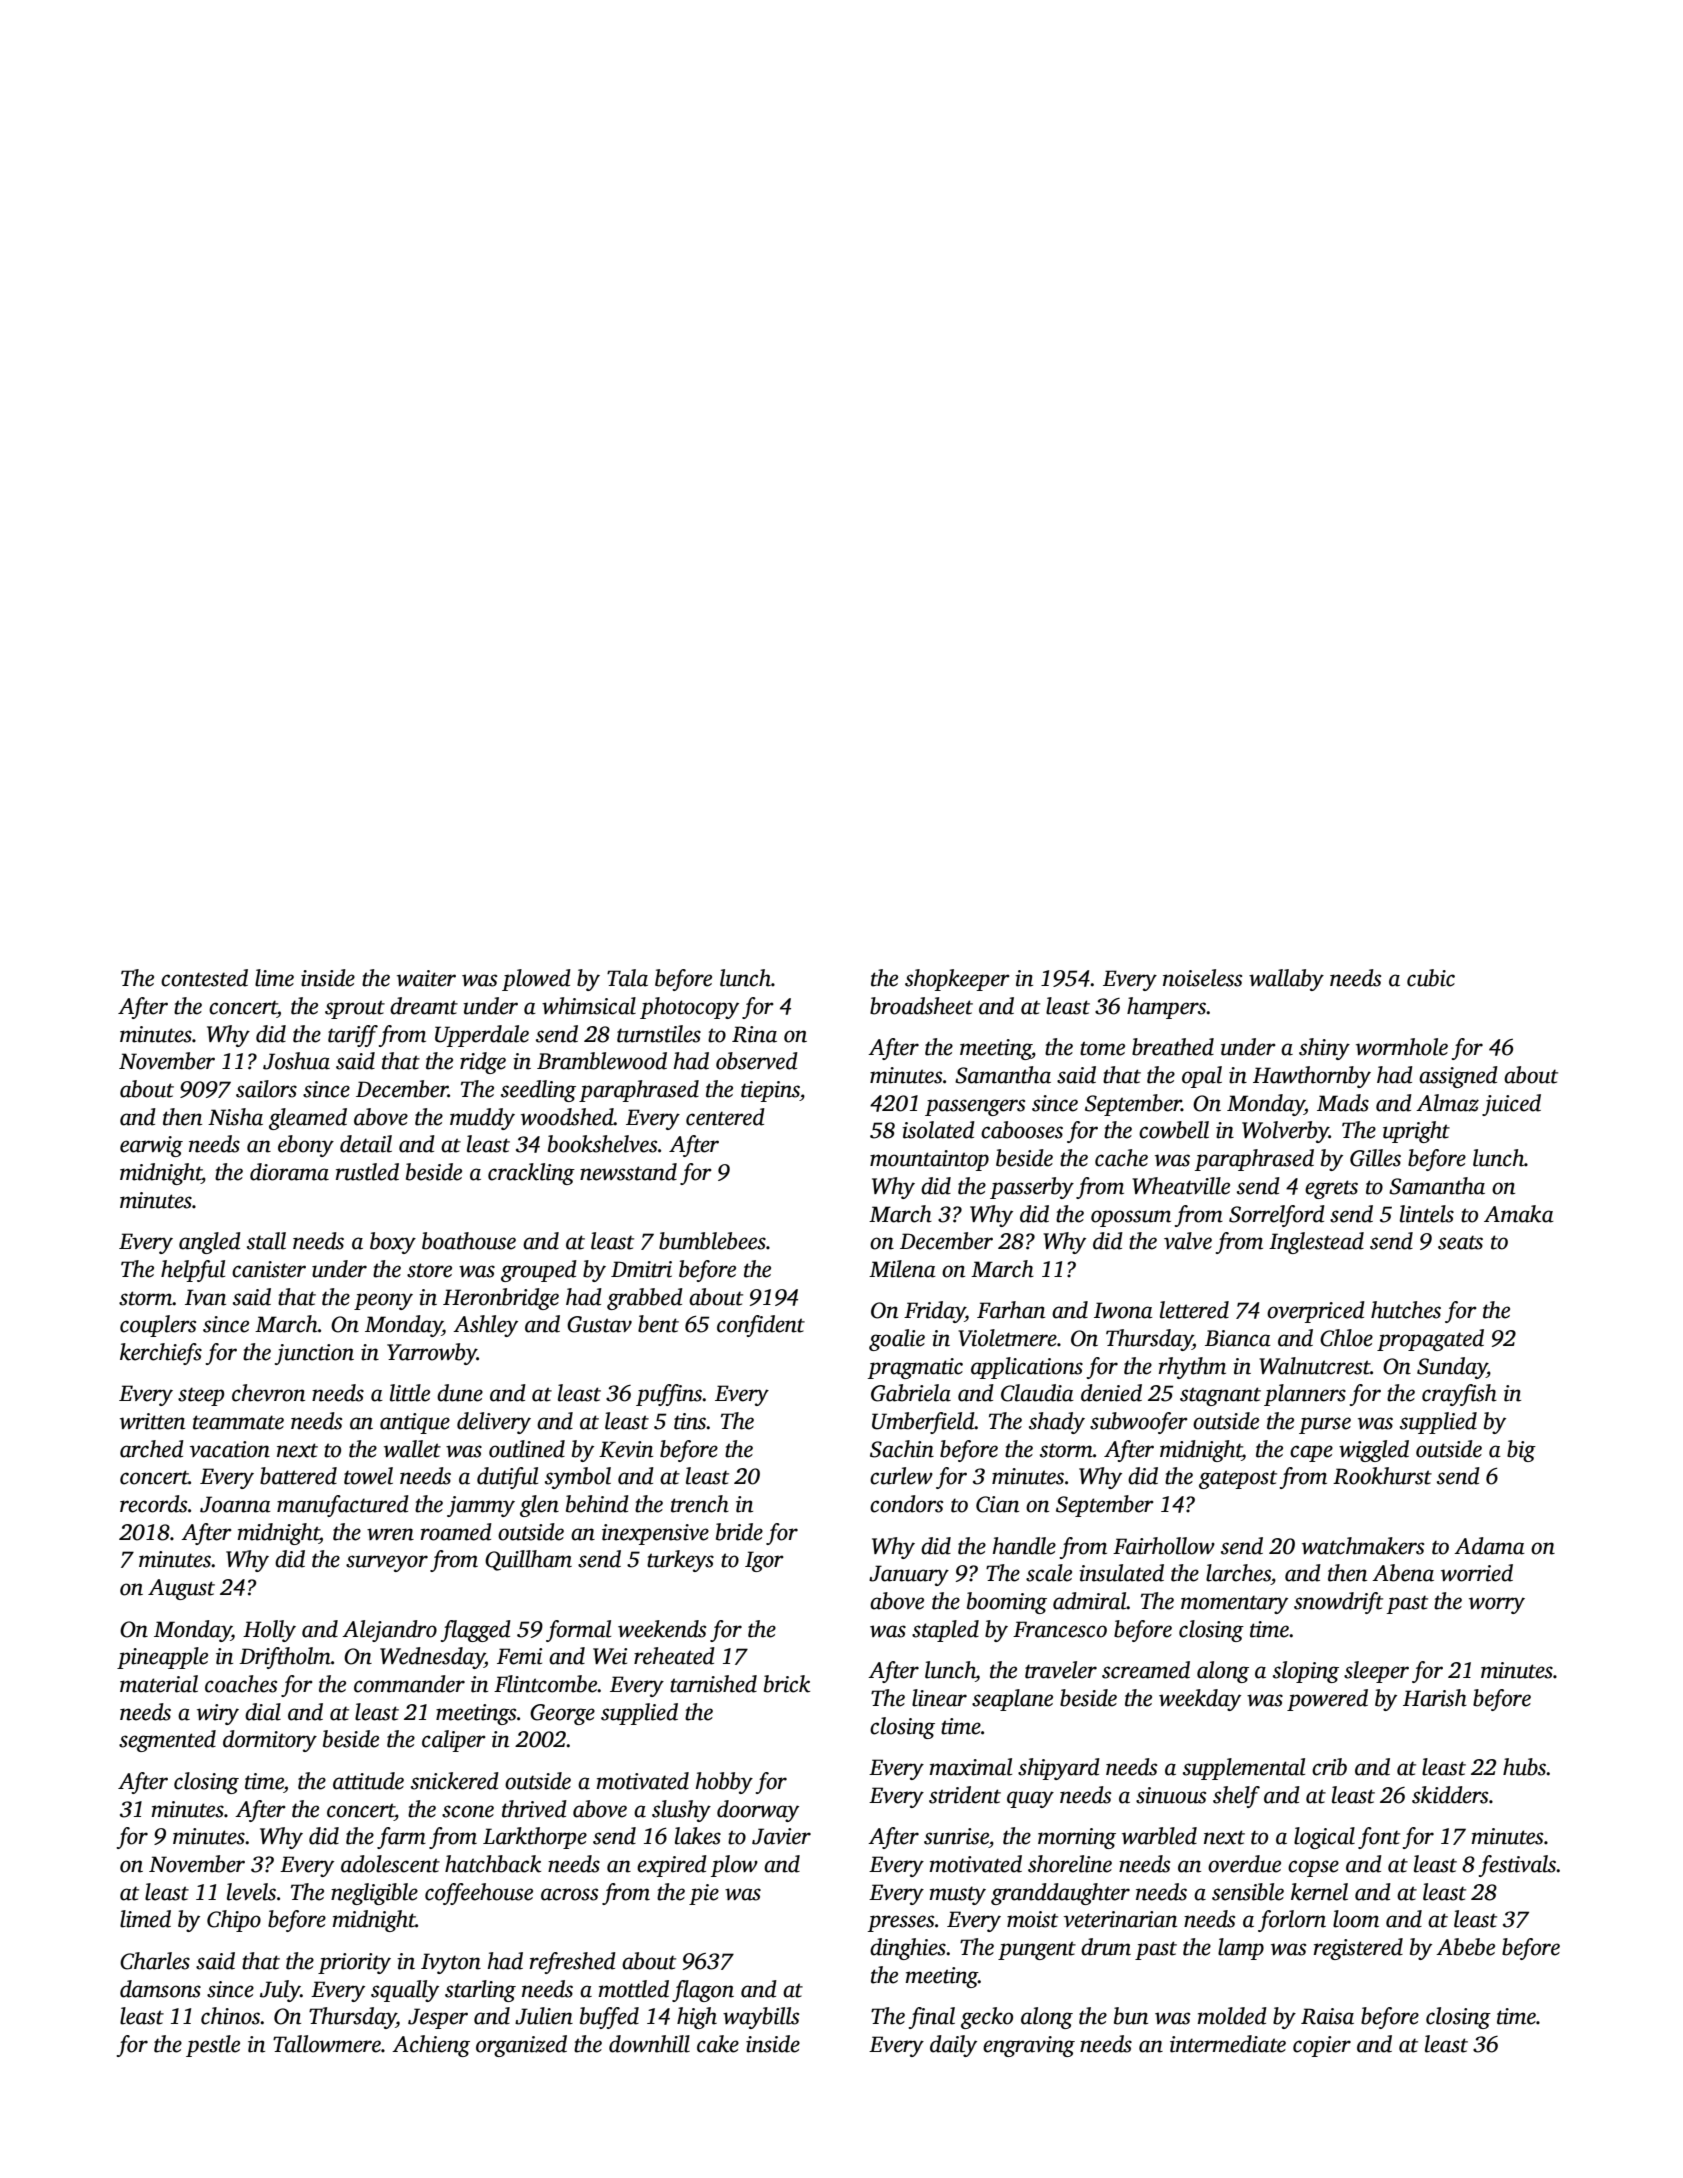 The width and height of the screenshot is (1683, 2178). I want to click on junction, so click(314, 1354).
